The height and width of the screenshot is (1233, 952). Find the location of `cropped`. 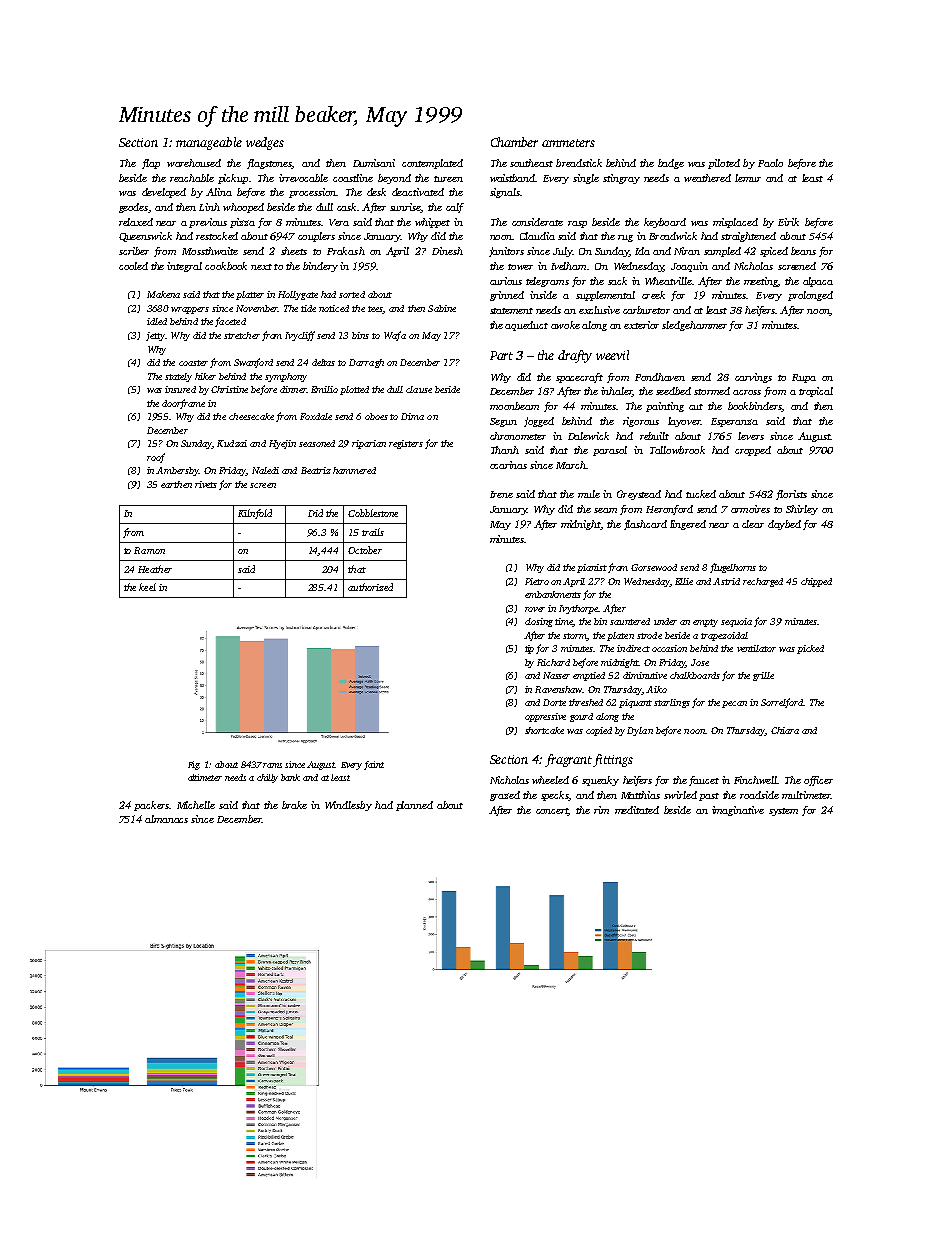

cropped is located at coordinates (753, 451).
